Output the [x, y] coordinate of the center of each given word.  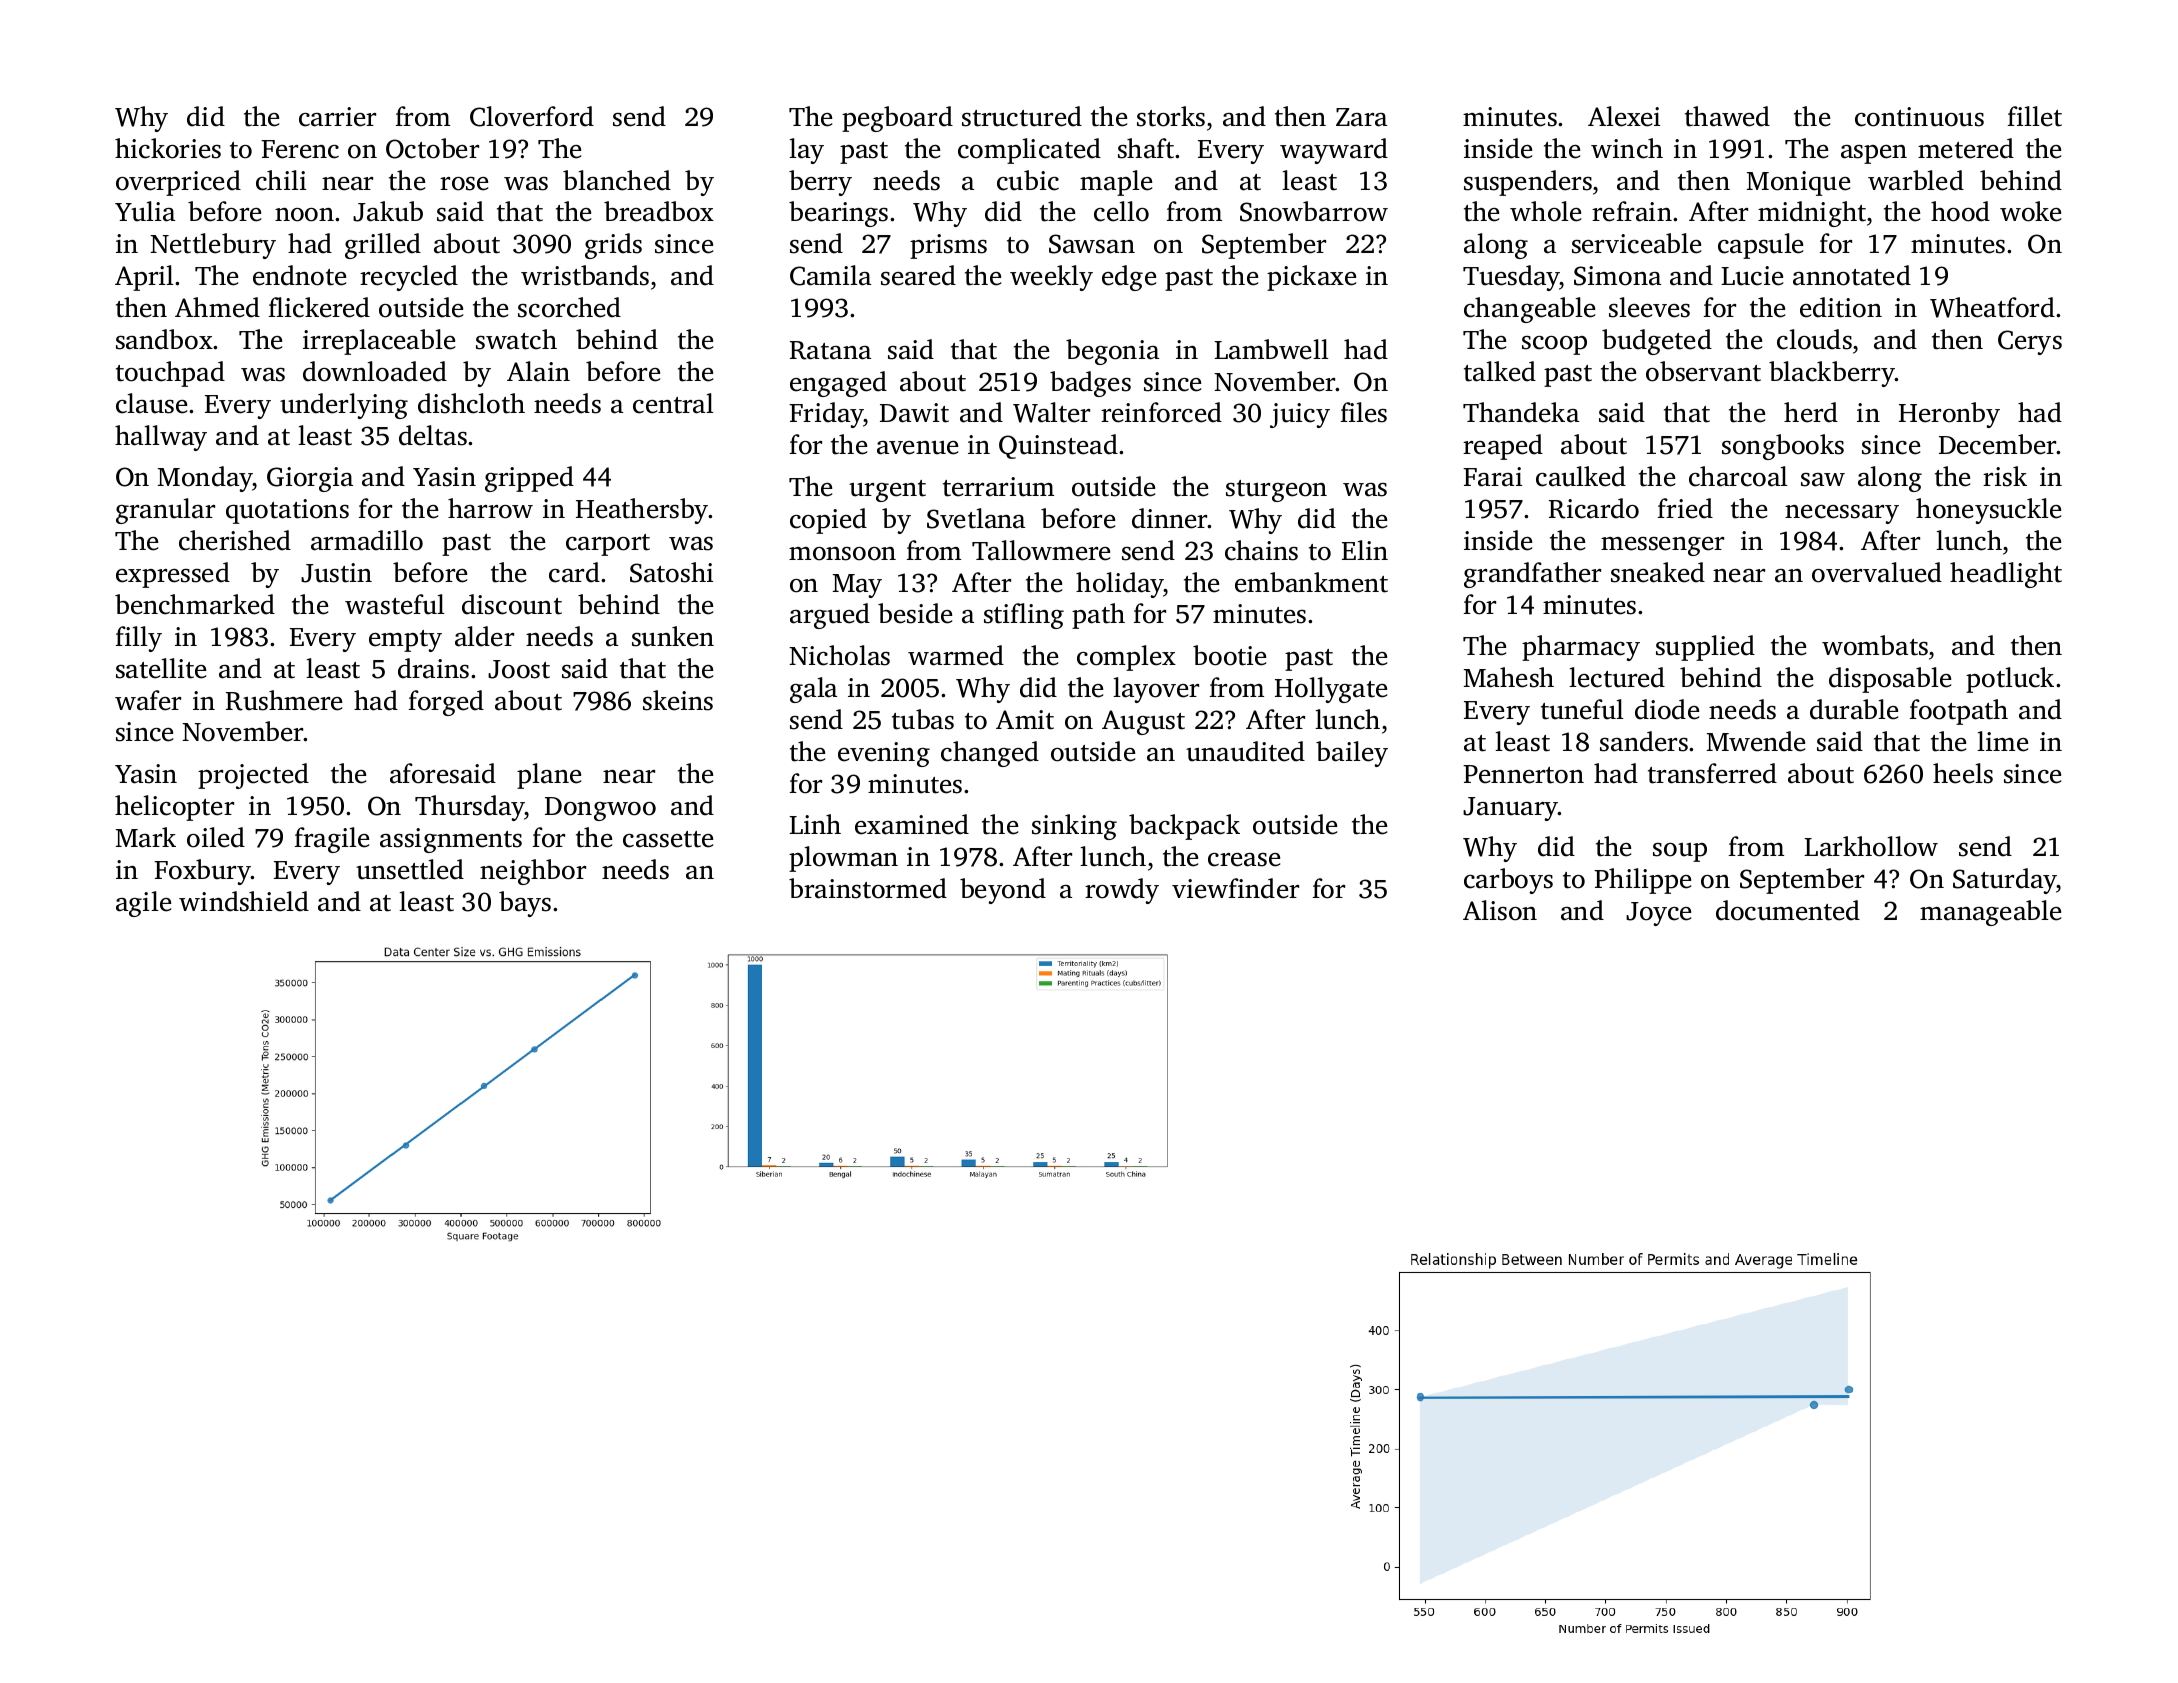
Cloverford [532, 116]
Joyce [1658, 914]
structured [1022, 116]
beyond [1003, 891]
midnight [1812, 214]
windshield [244, 901]
